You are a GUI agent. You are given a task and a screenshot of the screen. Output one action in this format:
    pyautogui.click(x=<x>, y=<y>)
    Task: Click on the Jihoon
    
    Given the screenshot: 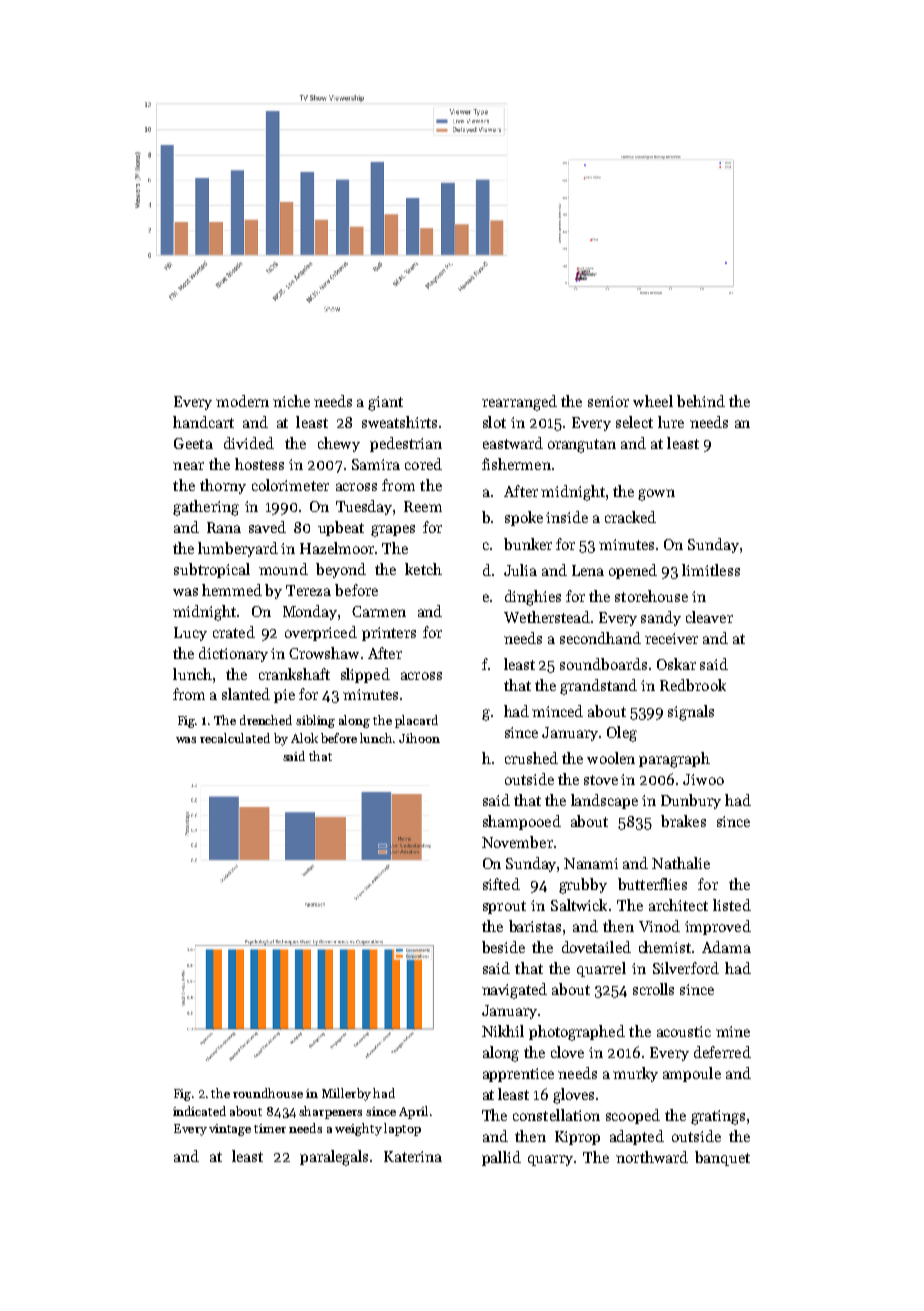 What is the action you would take?
    pyautogui.click(x=419, y=738)
